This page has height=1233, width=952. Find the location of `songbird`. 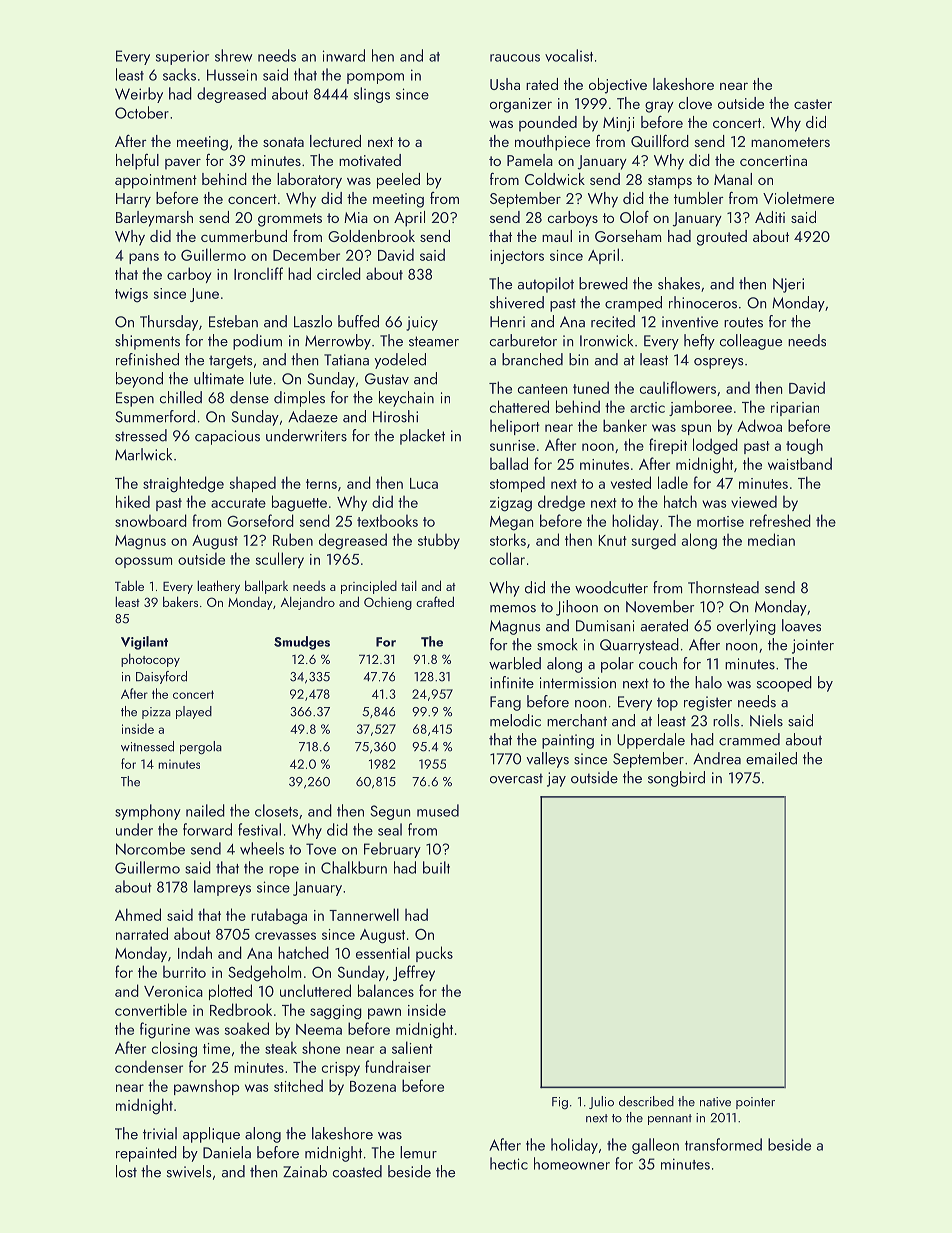

songbird is located at coordinates (676, 779).
